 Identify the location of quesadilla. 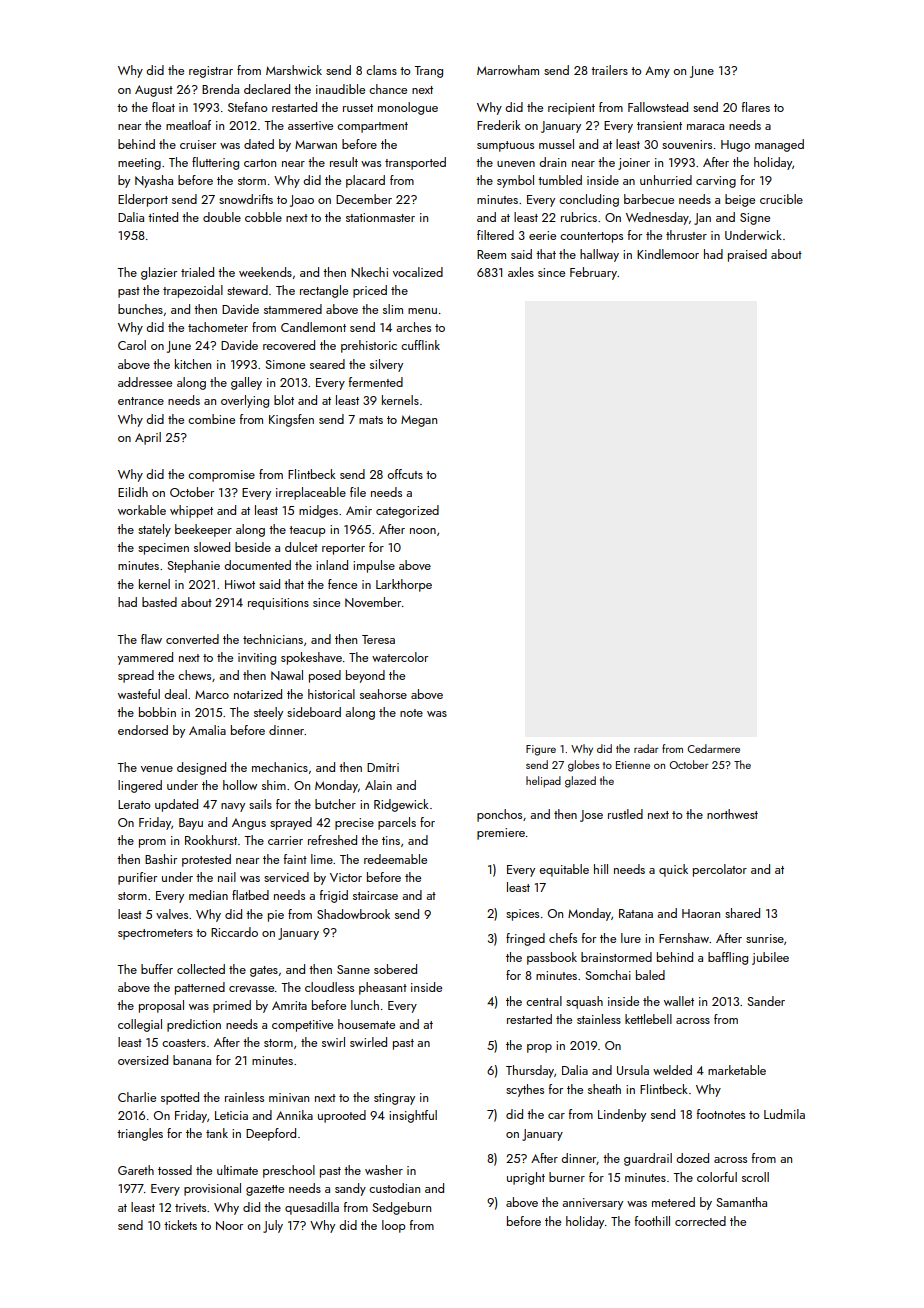
(312, 1208).
